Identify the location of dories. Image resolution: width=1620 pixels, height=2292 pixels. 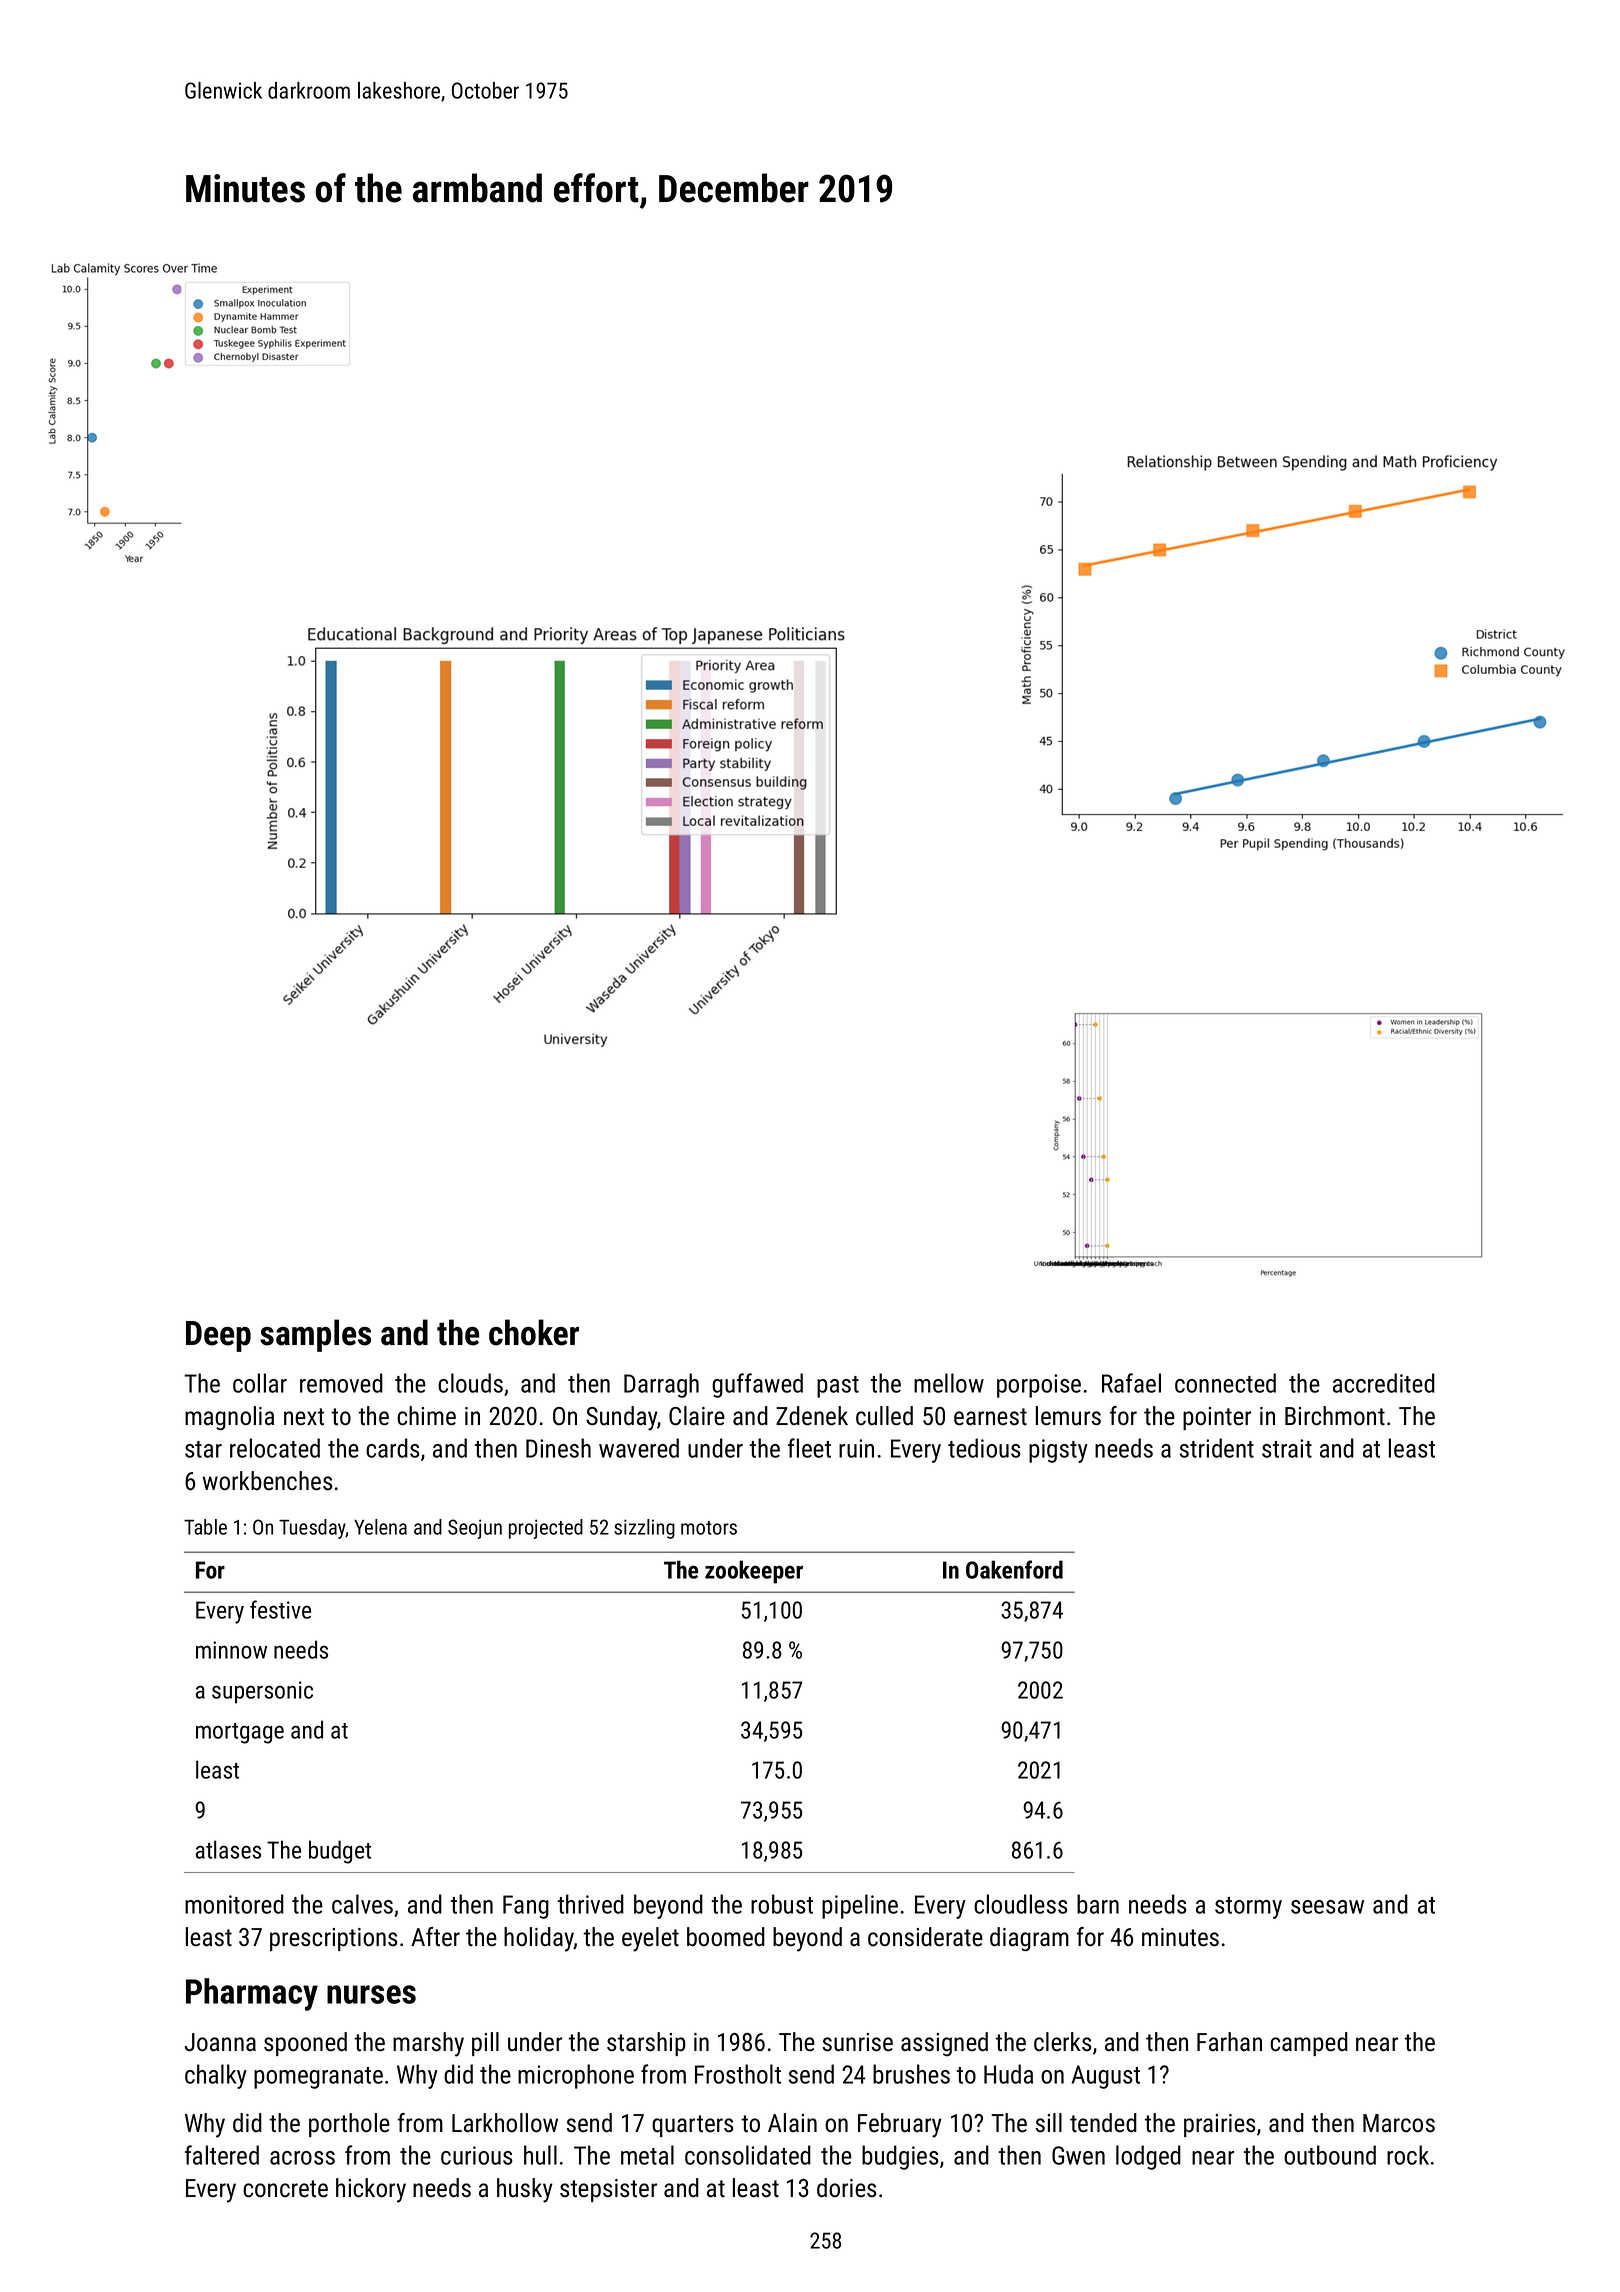
(847, 2188).
